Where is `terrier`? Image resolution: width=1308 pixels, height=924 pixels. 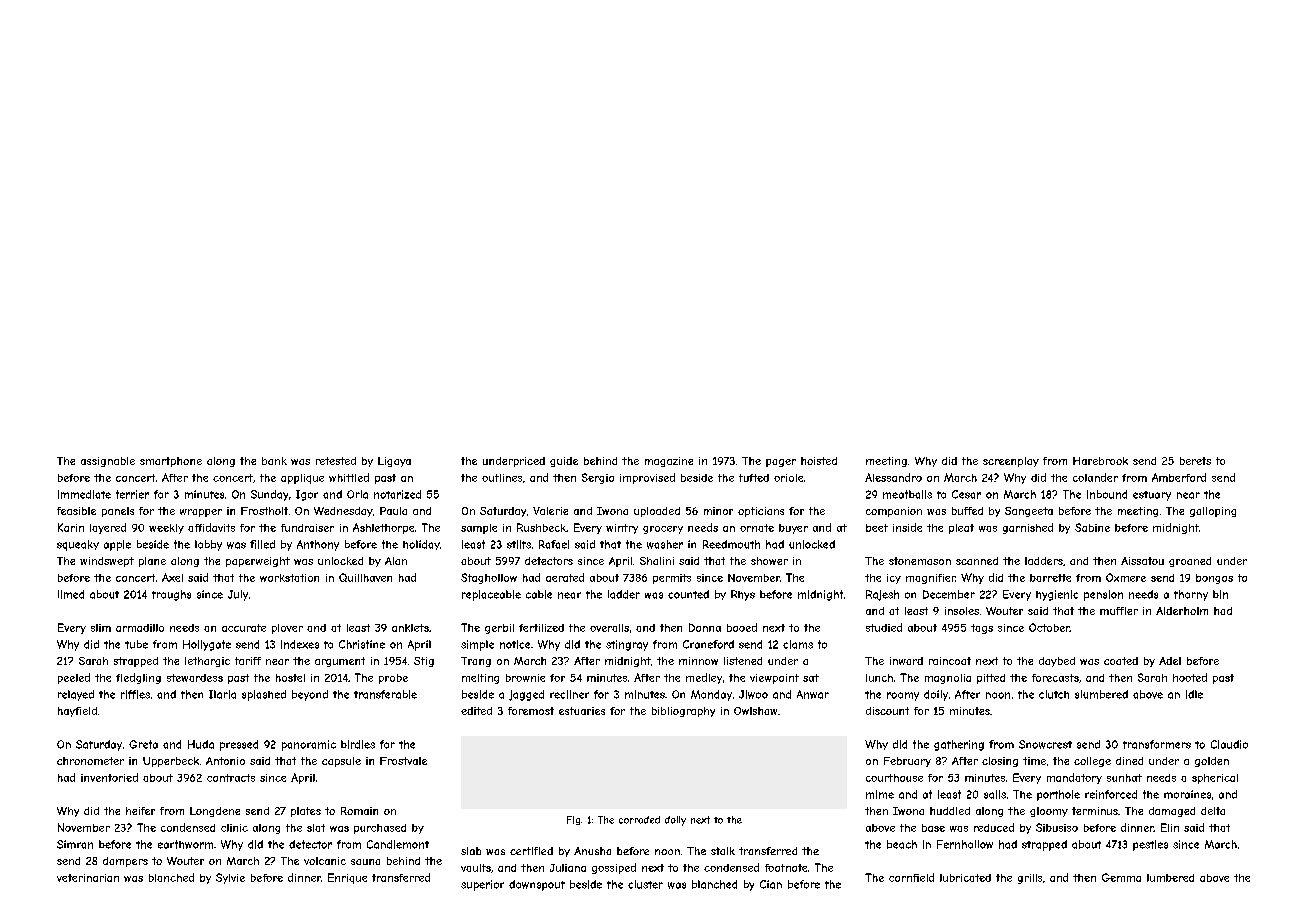
terrier is located at coordinates (132, 494).
